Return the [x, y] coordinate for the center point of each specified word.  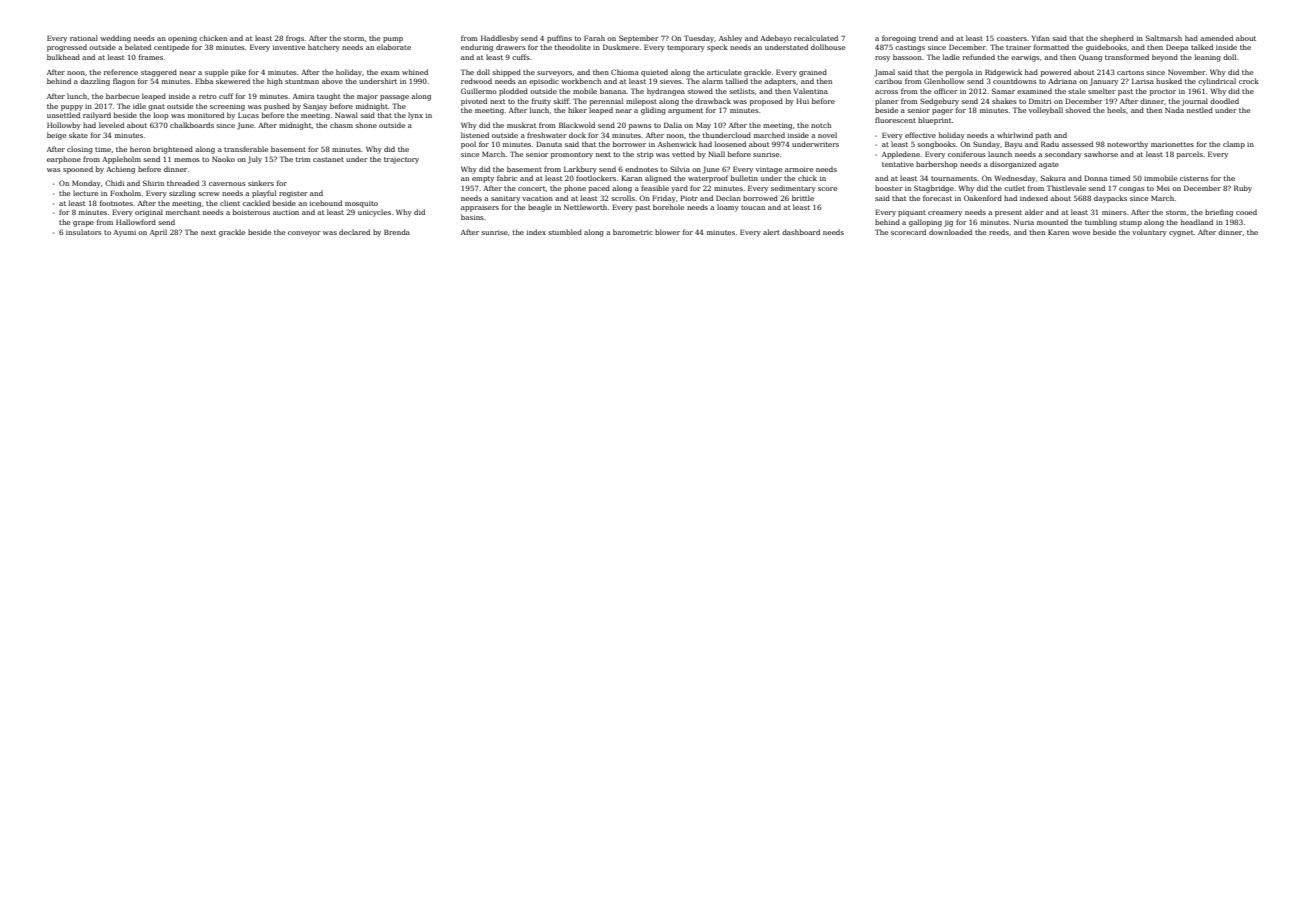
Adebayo [776, 39]
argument [685, 111]
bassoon [907, 57]
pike [238, 73]
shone [366, 125]
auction [286, 212]
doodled [1224, 101]
